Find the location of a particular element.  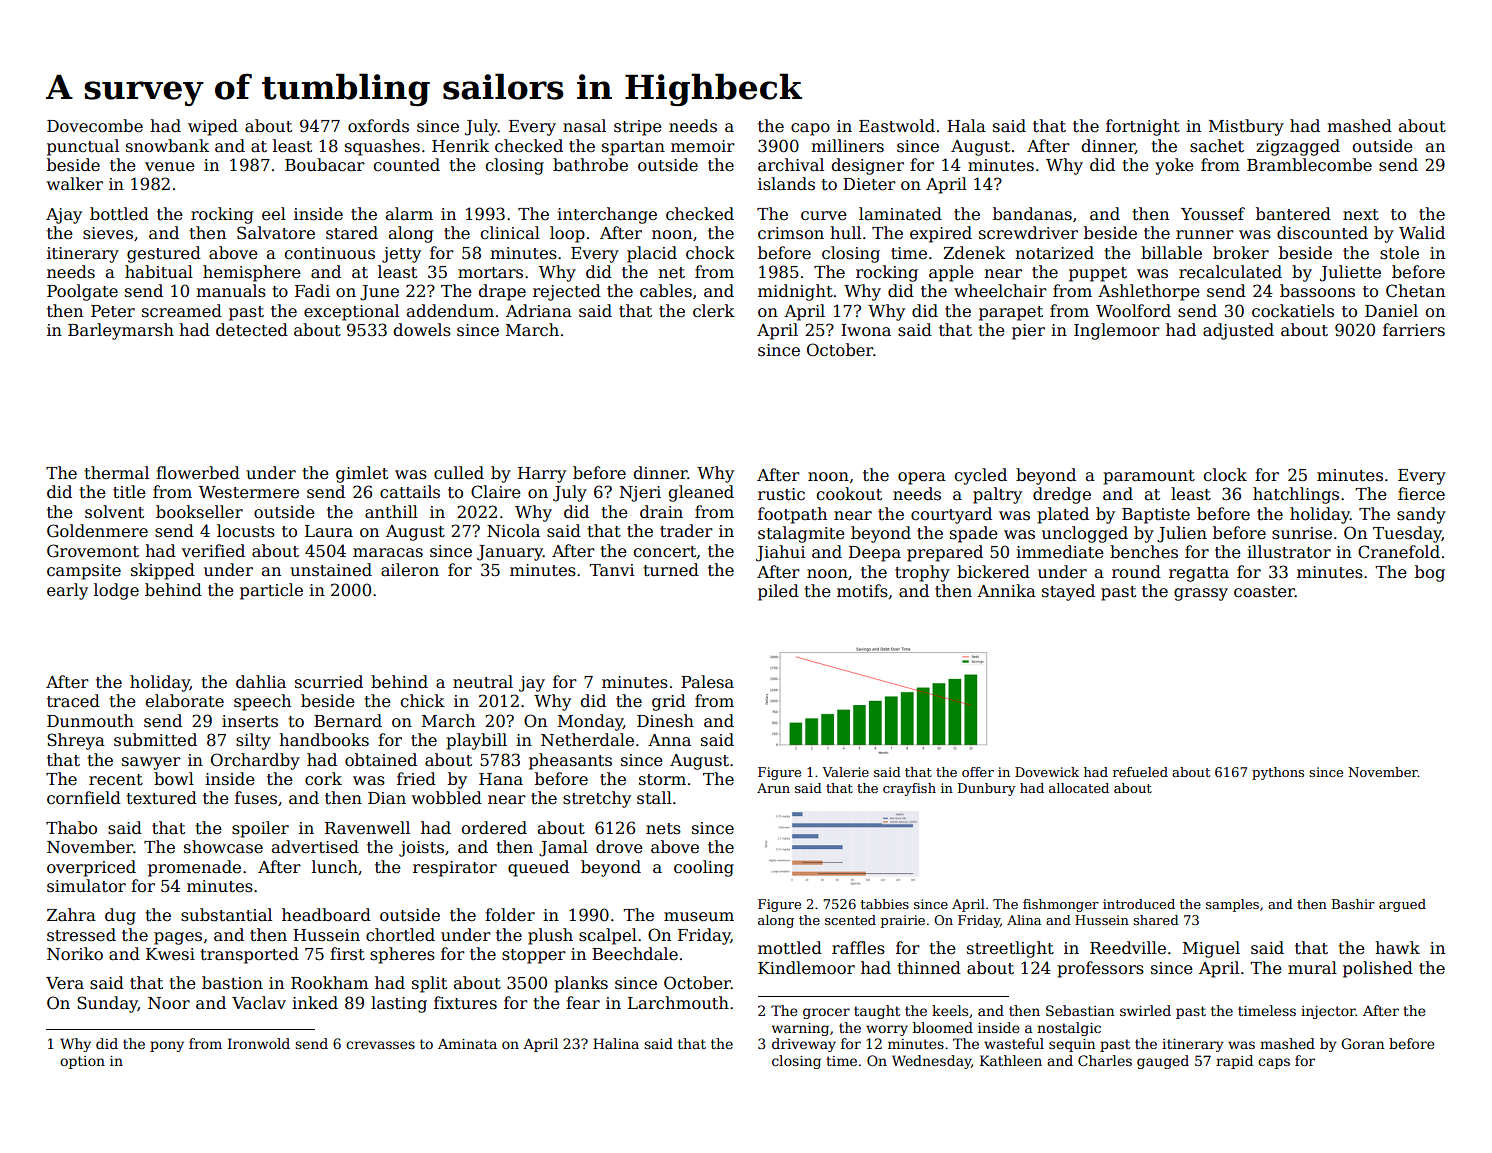

bantered is located at coordinates (1293, 214).
